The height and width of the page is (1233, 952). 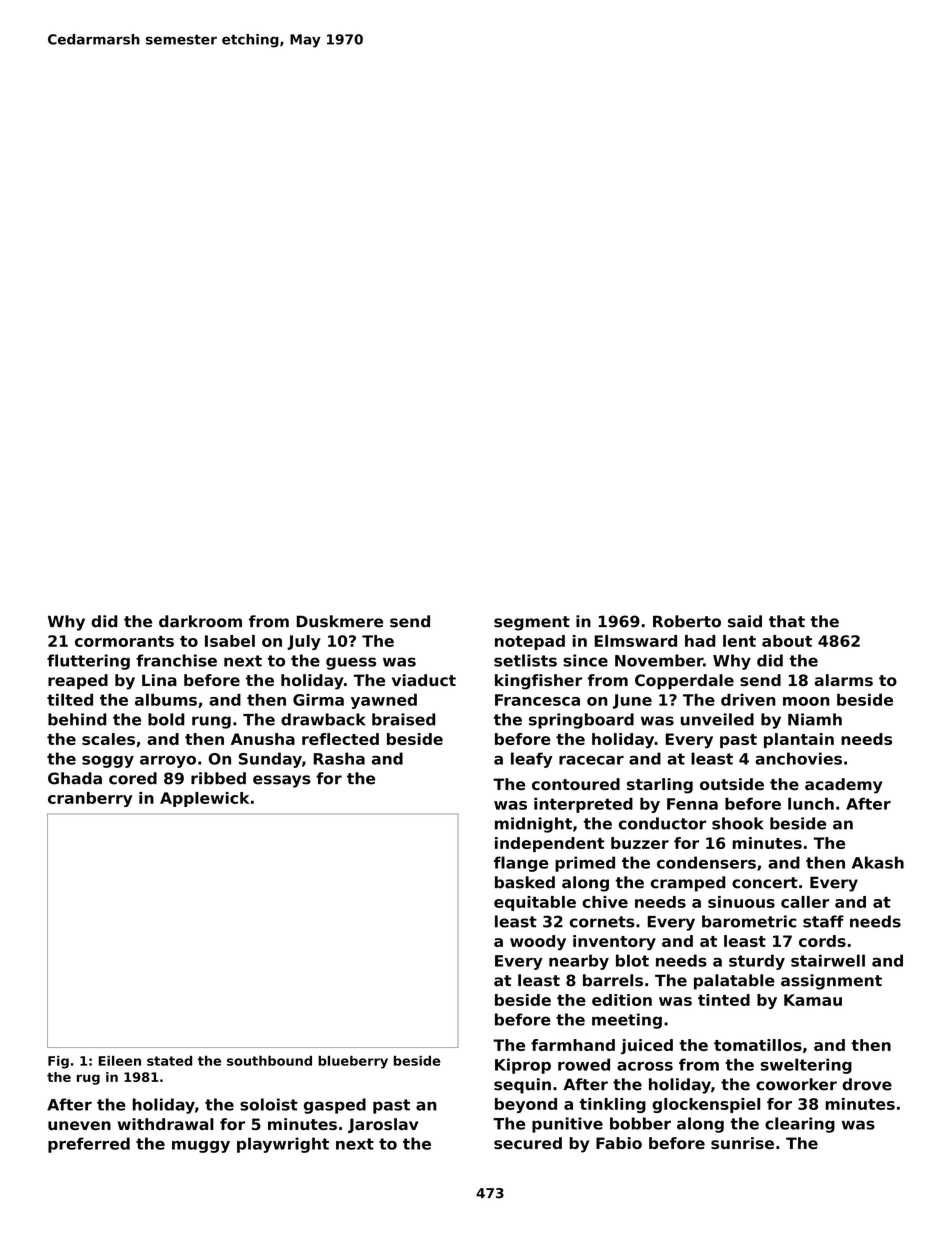 What do you see at coordinates (90, 799) in the page?
I see `cranberry` at bounding box center [90, 799].
